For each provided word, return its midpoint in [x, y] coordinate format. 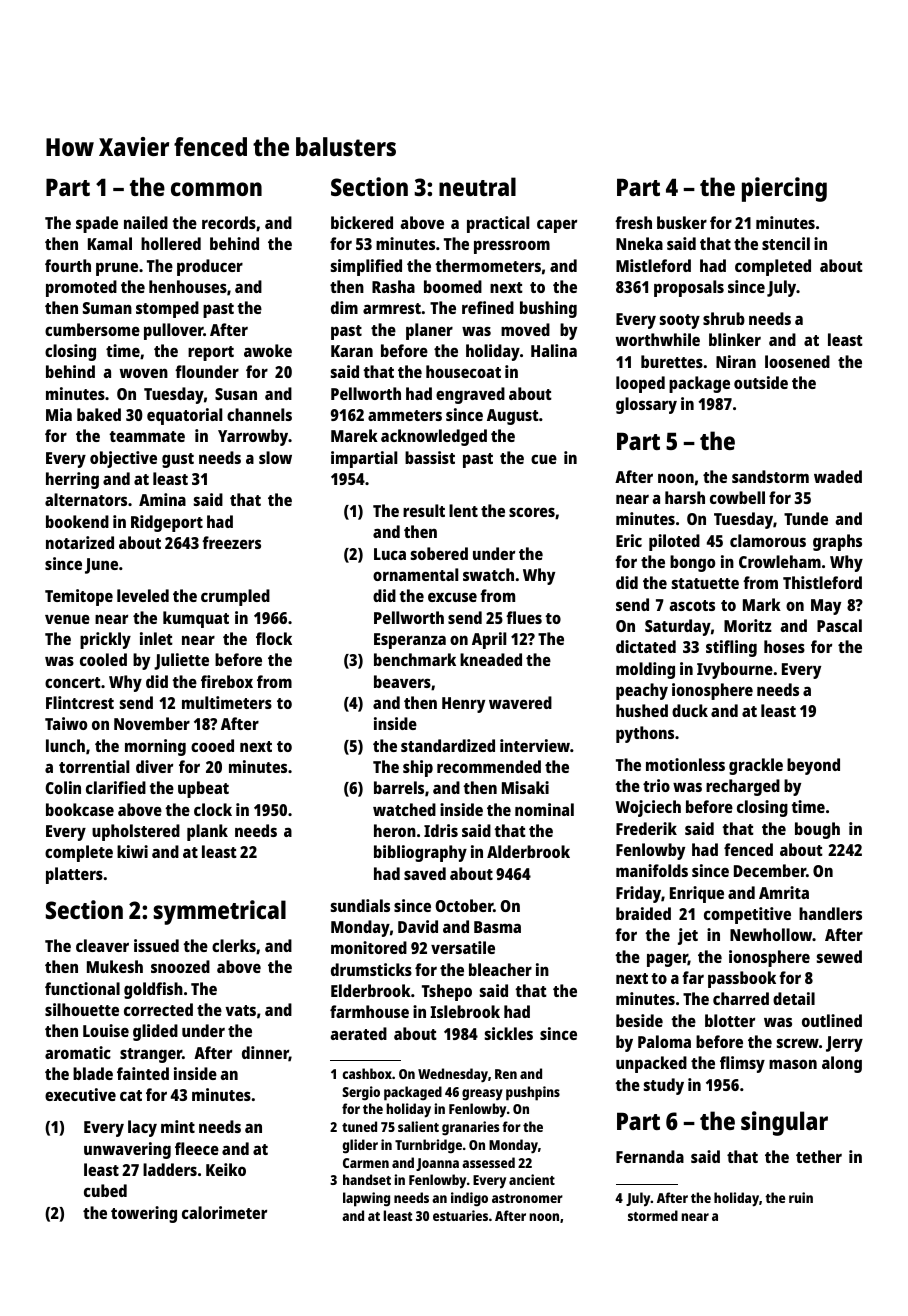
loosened [797, 361]
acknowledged [434, 437]
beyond [813, 766]
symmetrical [219, 912]
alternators [86, 499]
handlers [830, 913]
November [152, 723]
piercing [784, 189]
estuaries [460, 1215]
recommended [489, 766]
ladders [170, 1169]
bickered [362, 222]
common [216, 189]
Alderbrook [528, 851]
